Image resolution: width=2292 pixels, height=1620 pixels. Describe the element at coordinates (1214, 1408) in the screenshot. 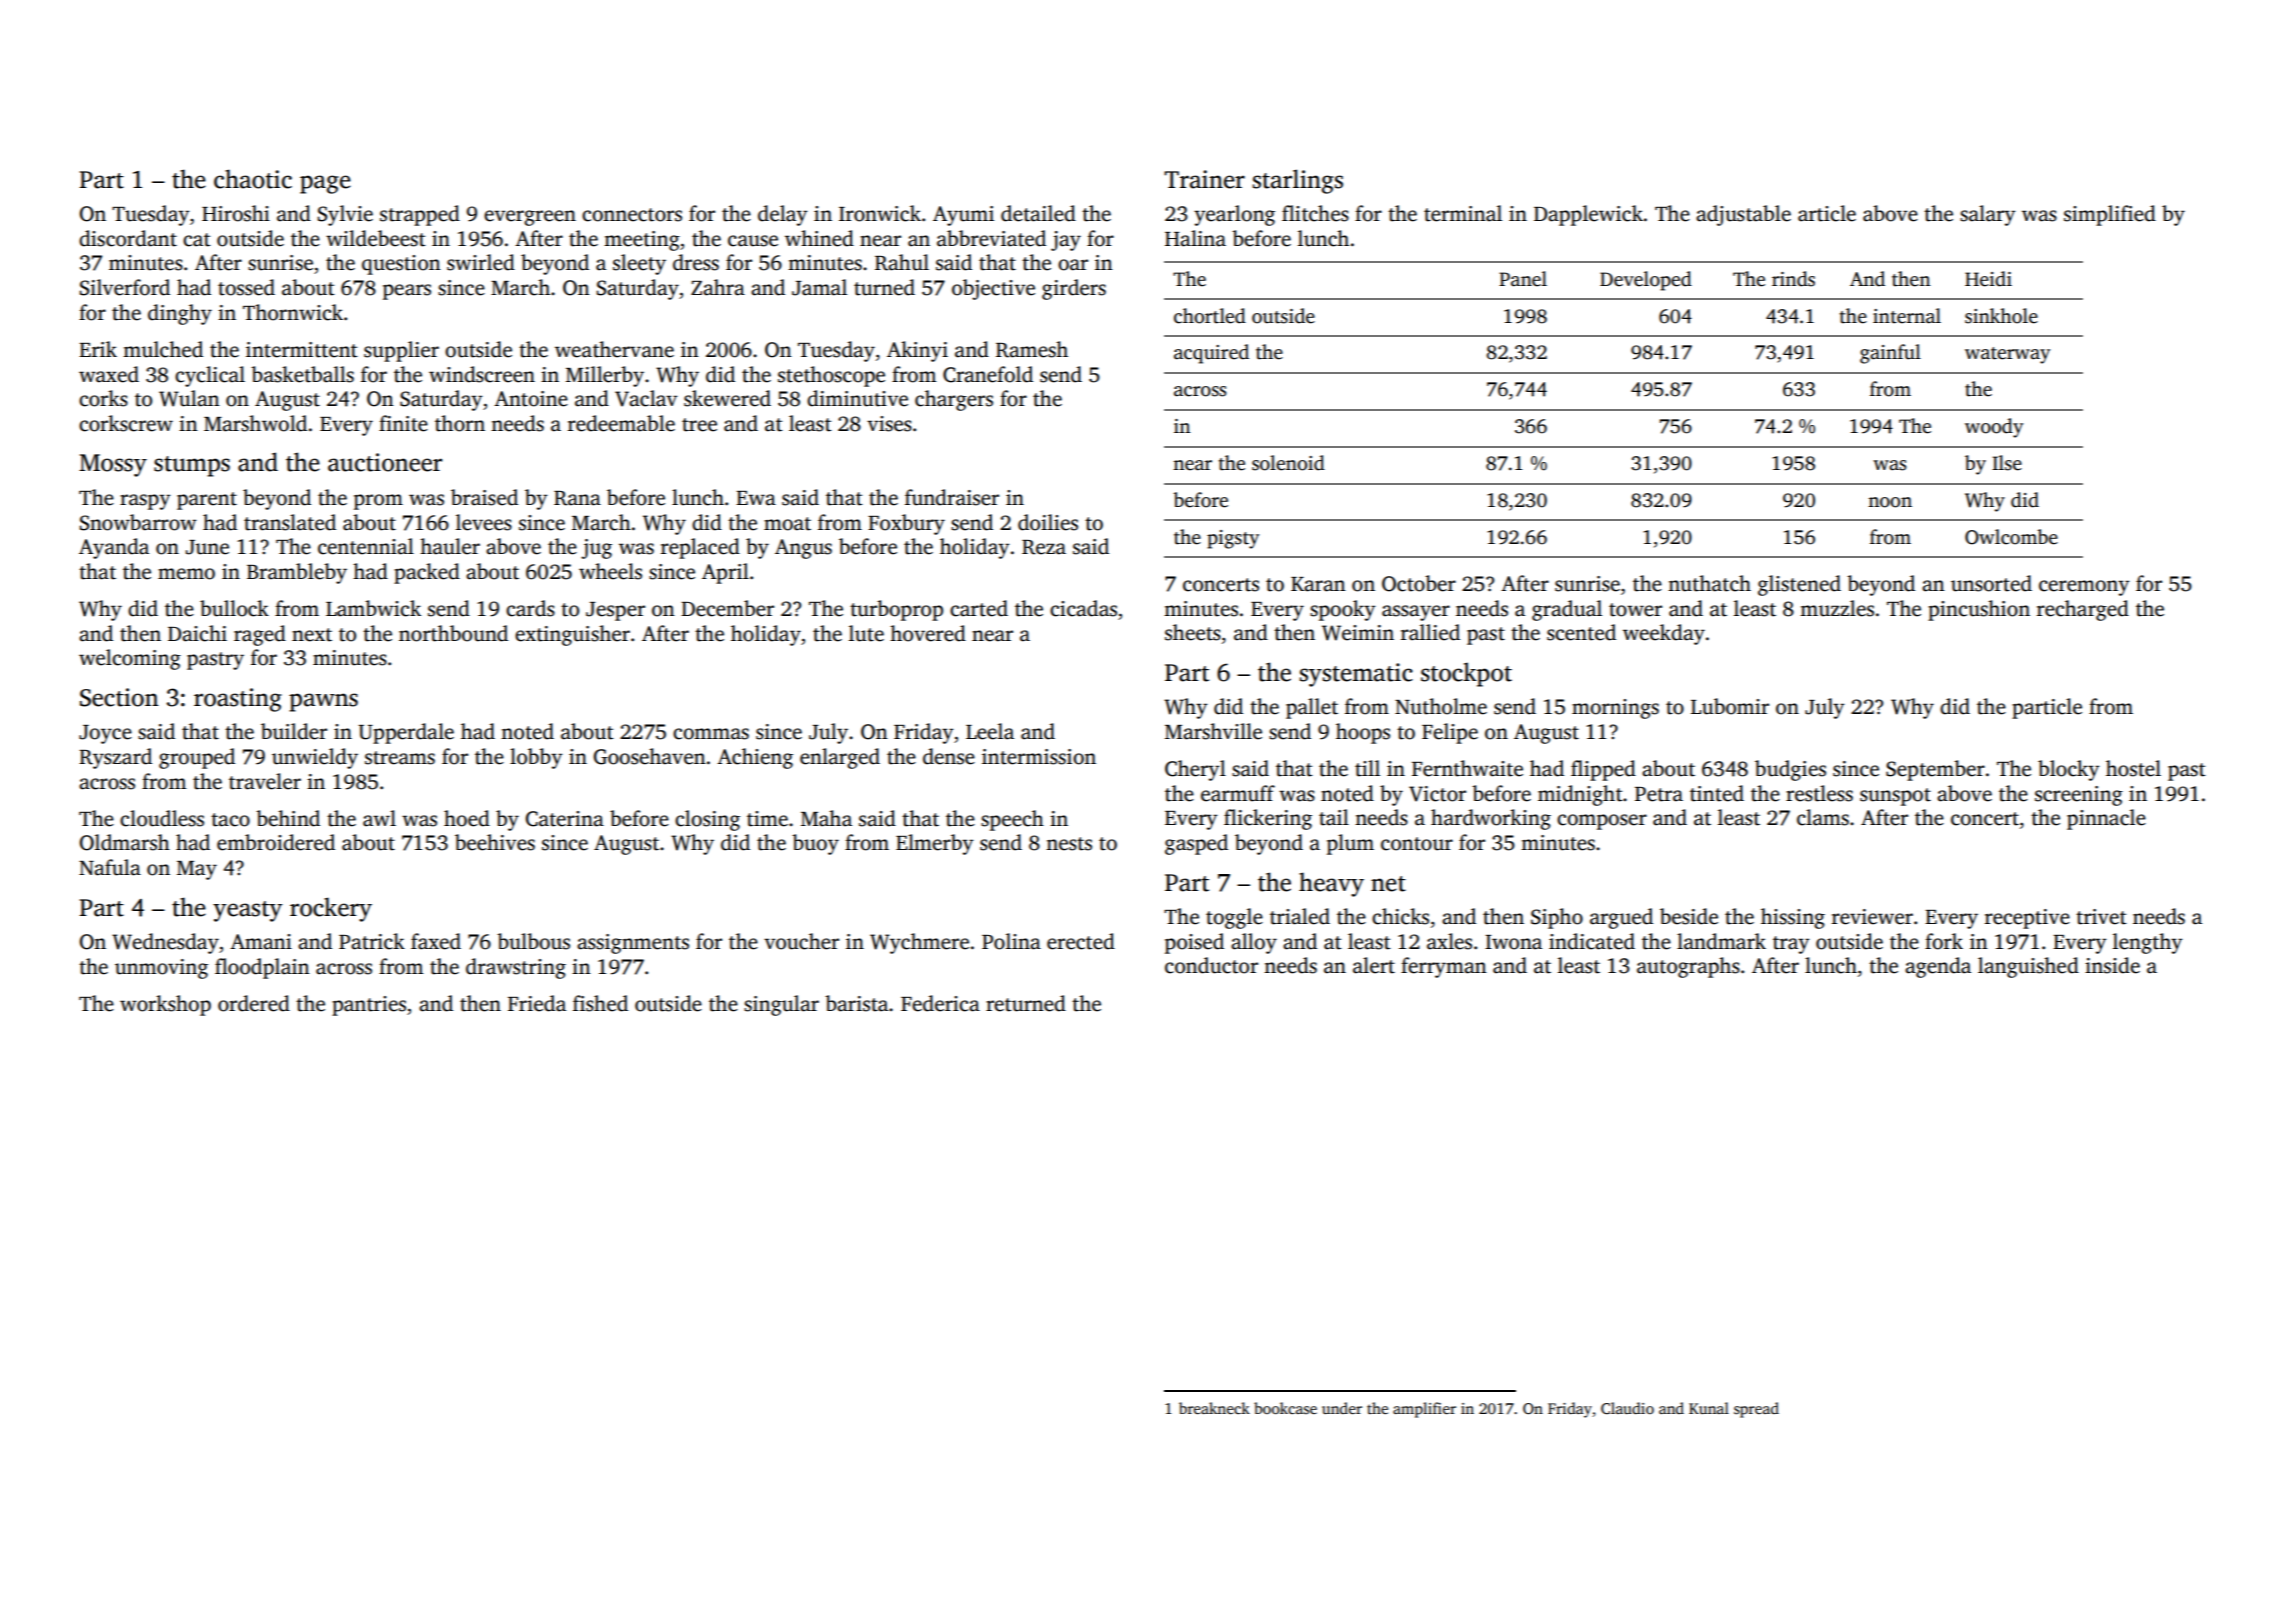

I see `breakneck` at that location.
